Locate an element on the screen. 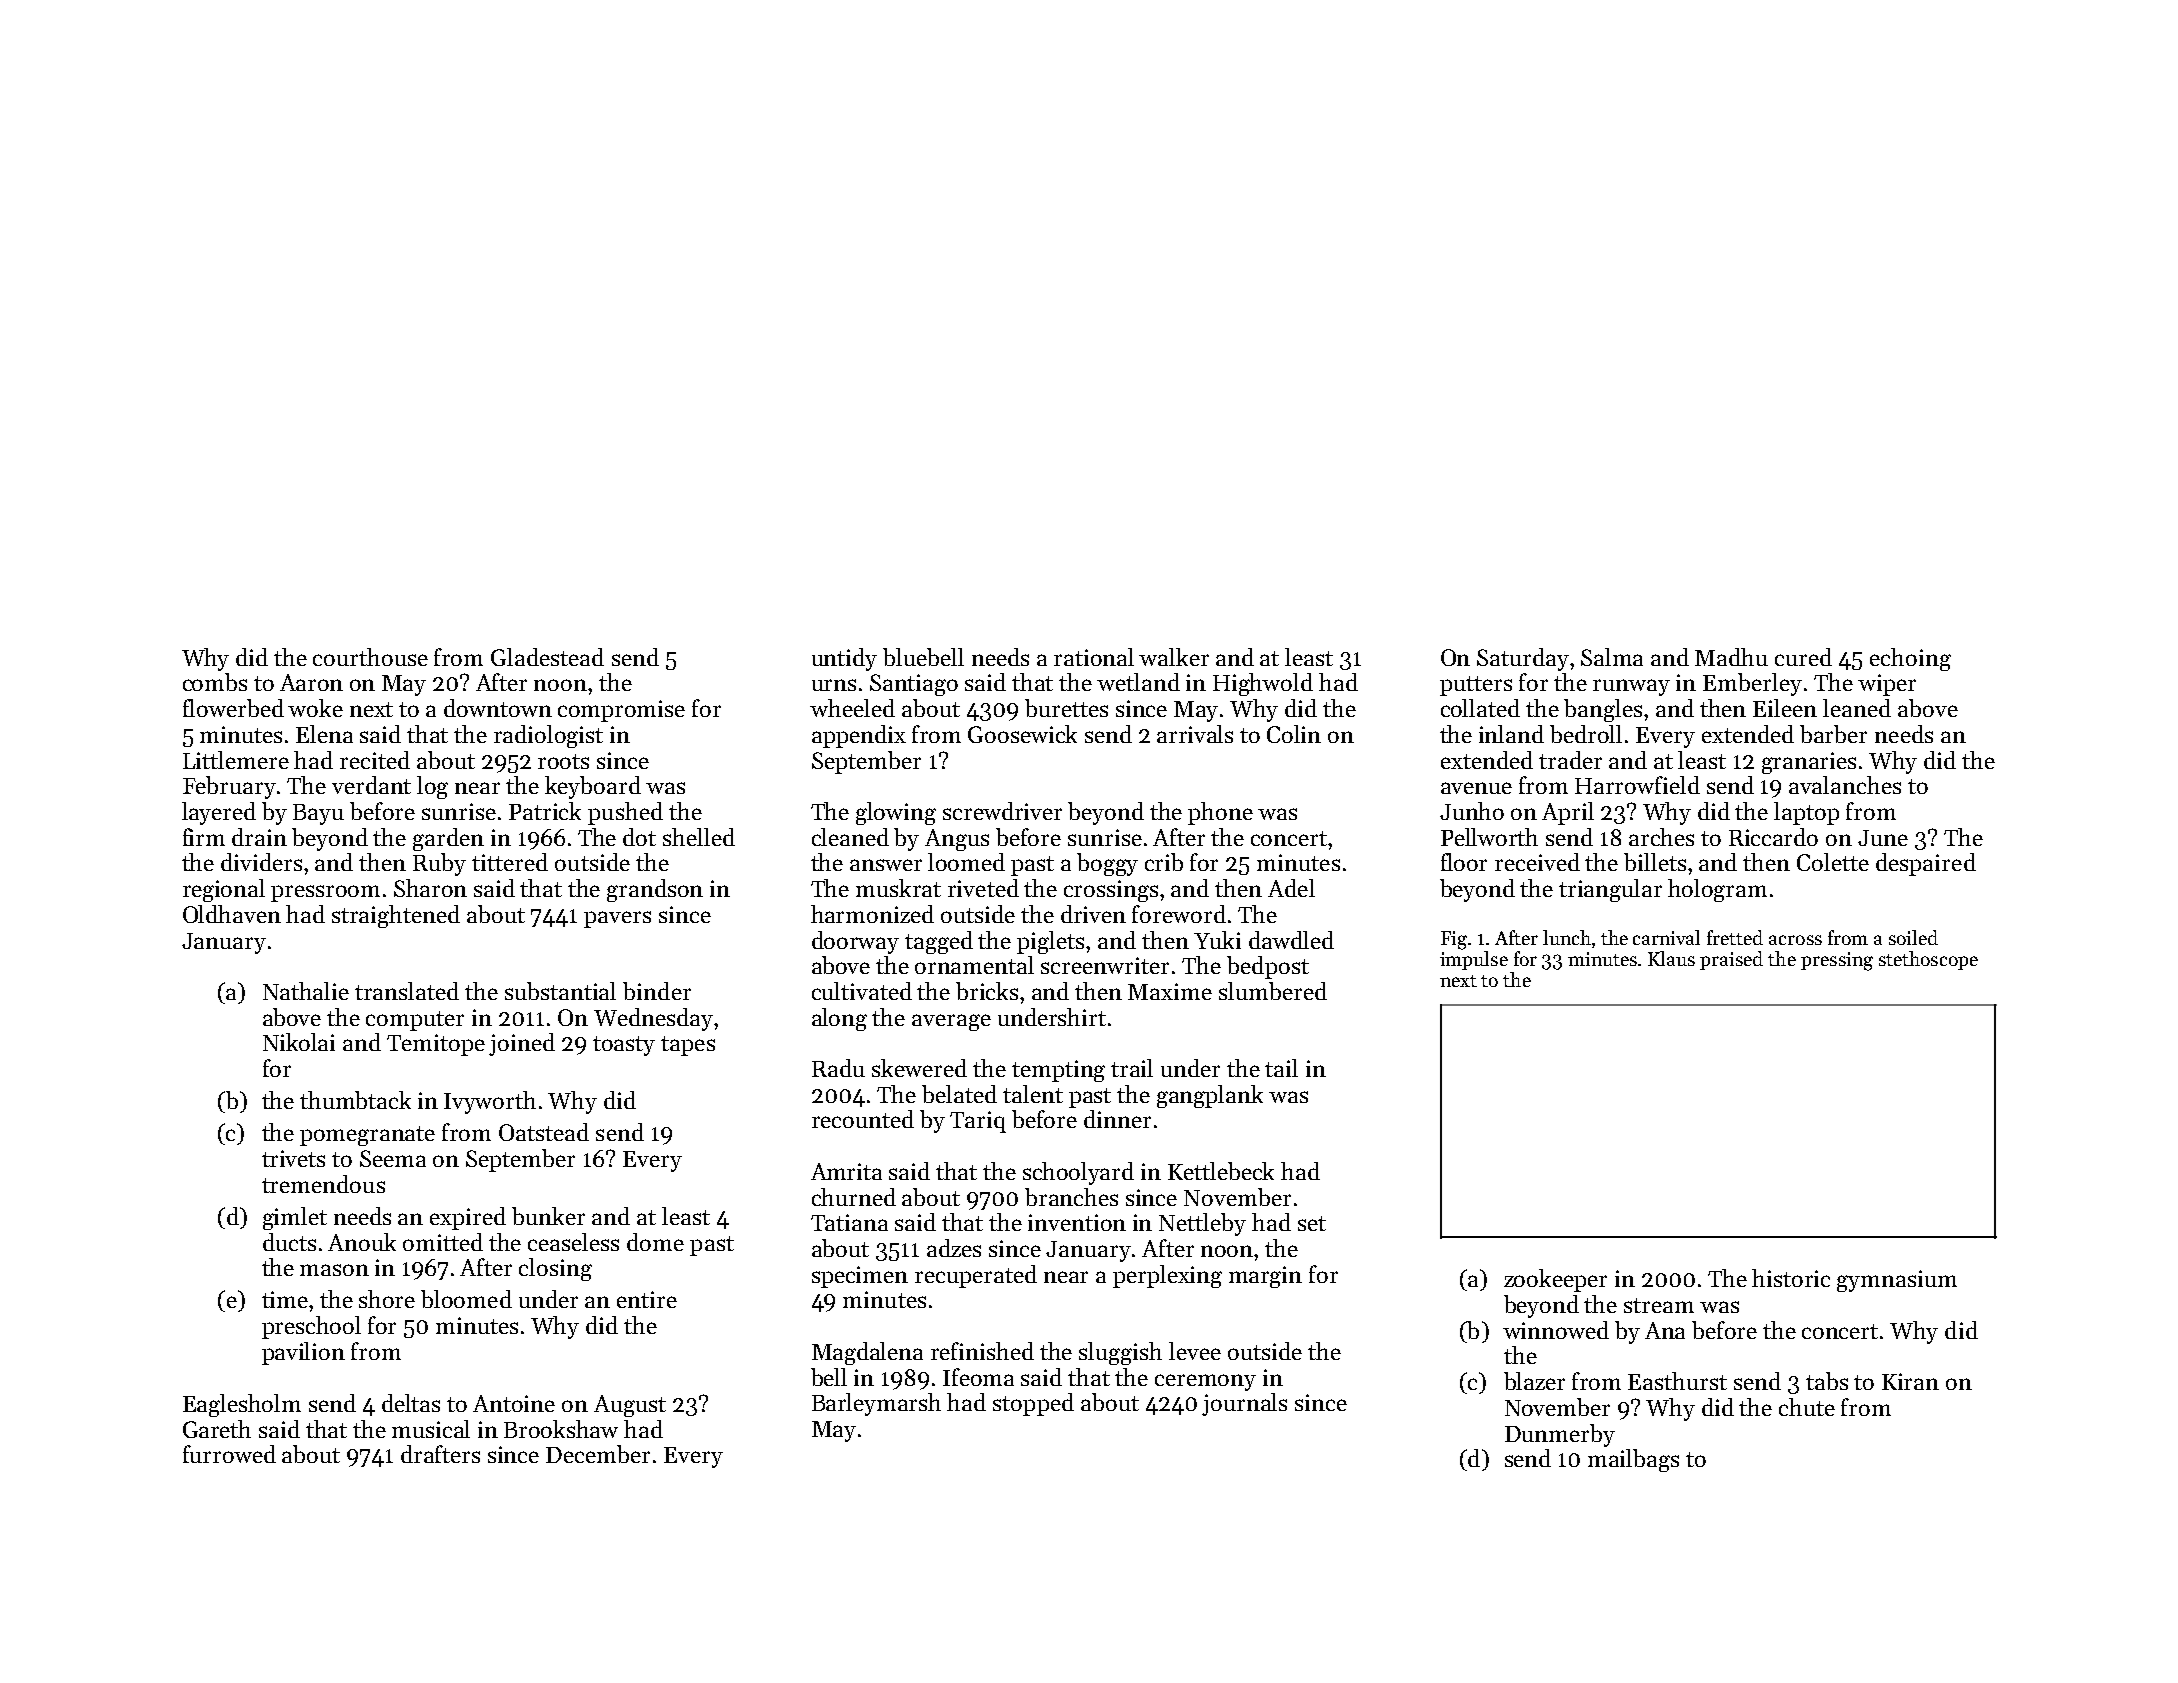  pushed is located at coordinates (625, 813).
